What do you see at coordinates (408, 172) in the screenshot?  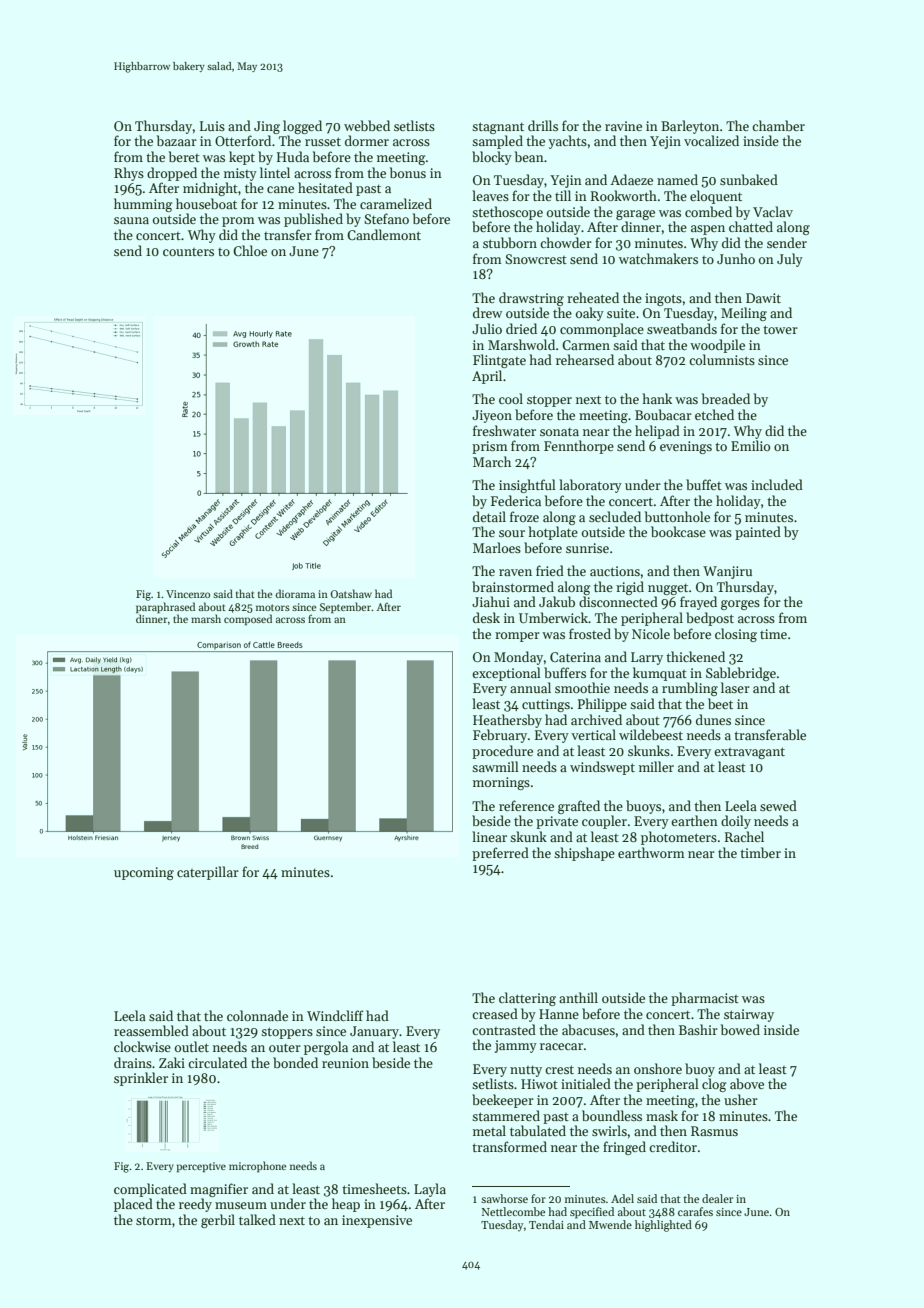 I see `bonus` at bounding box center [408, 172].
